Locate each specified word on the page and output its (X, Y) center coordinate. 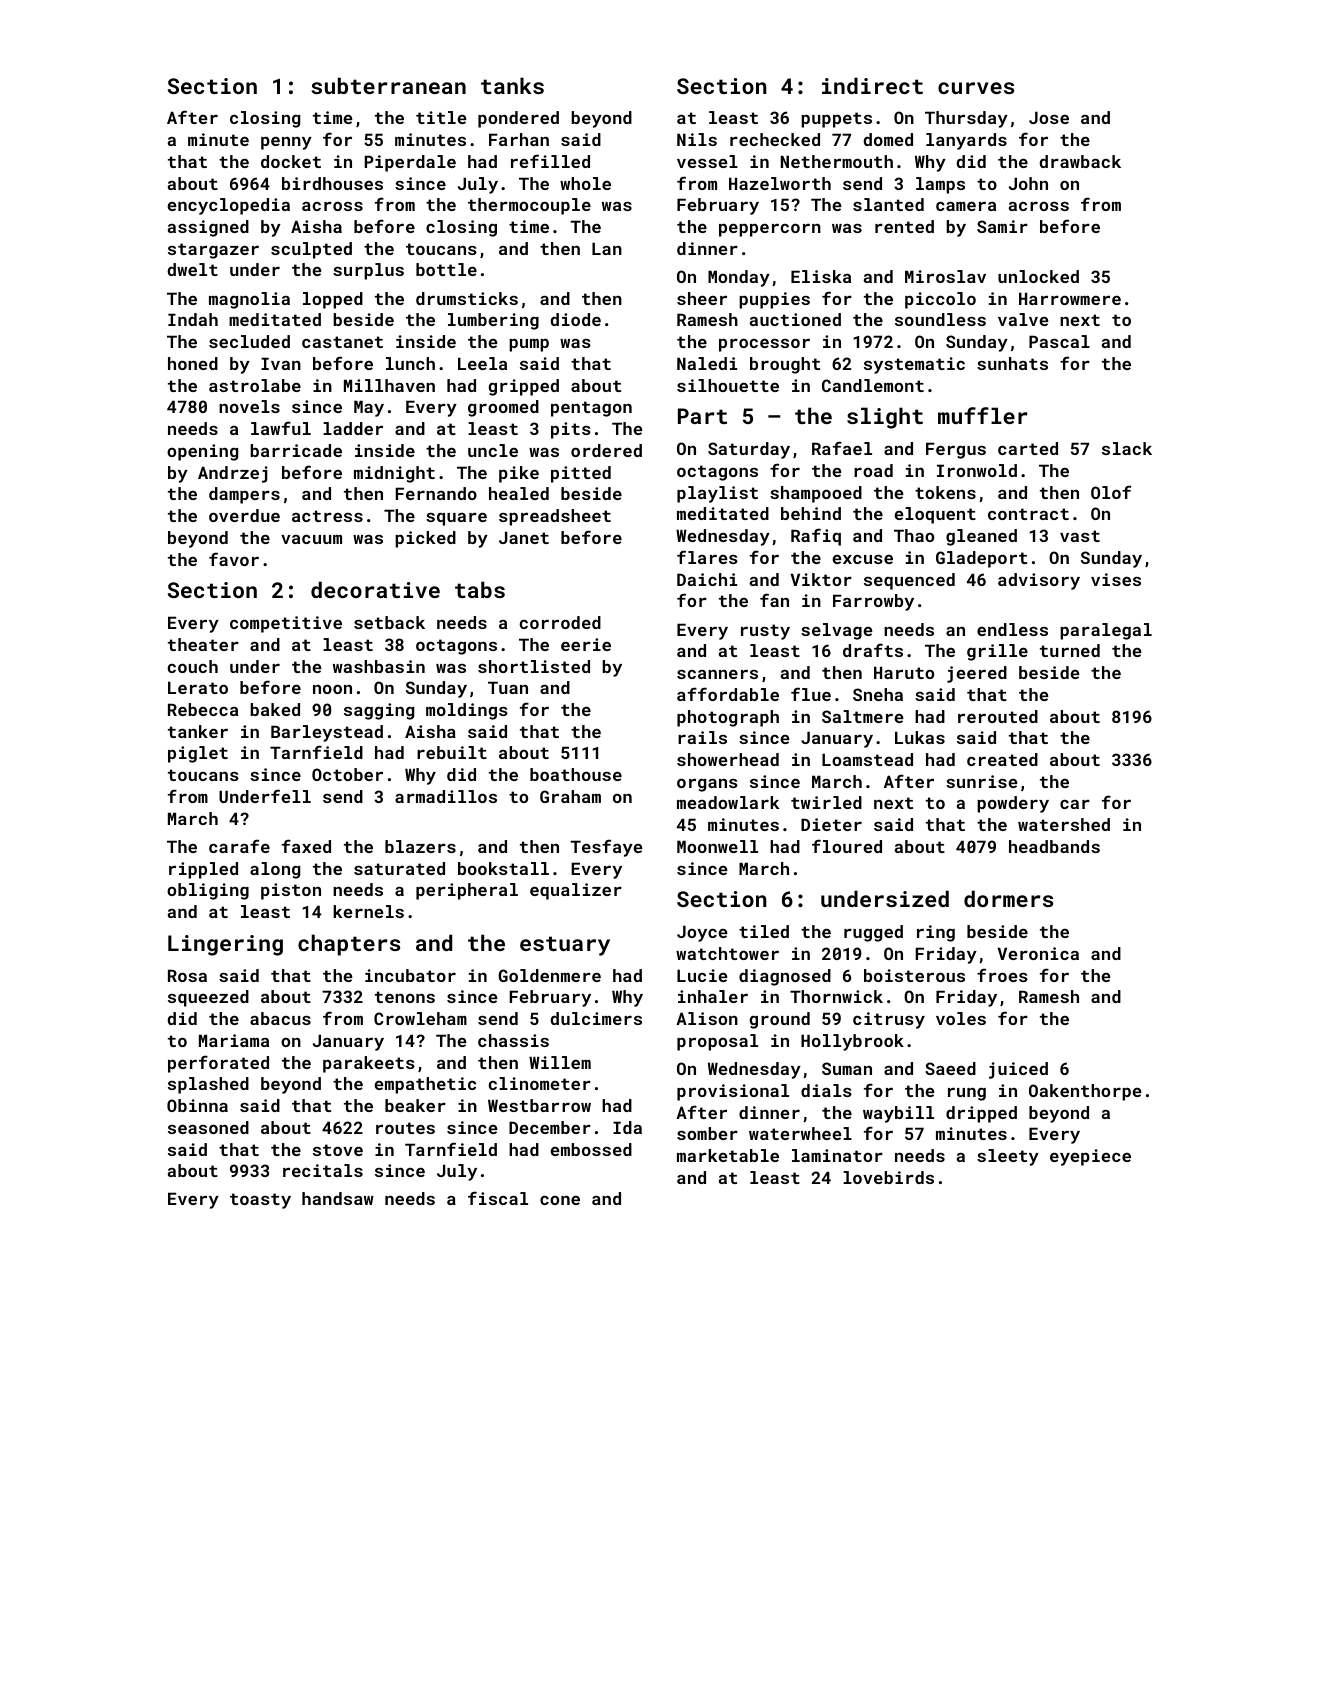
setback (389, 622)
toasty (260, 1201)
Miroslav (945, 276)
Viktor (821, 579)
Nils (697, 139)
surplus (368, 271)
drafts (873, 650)
